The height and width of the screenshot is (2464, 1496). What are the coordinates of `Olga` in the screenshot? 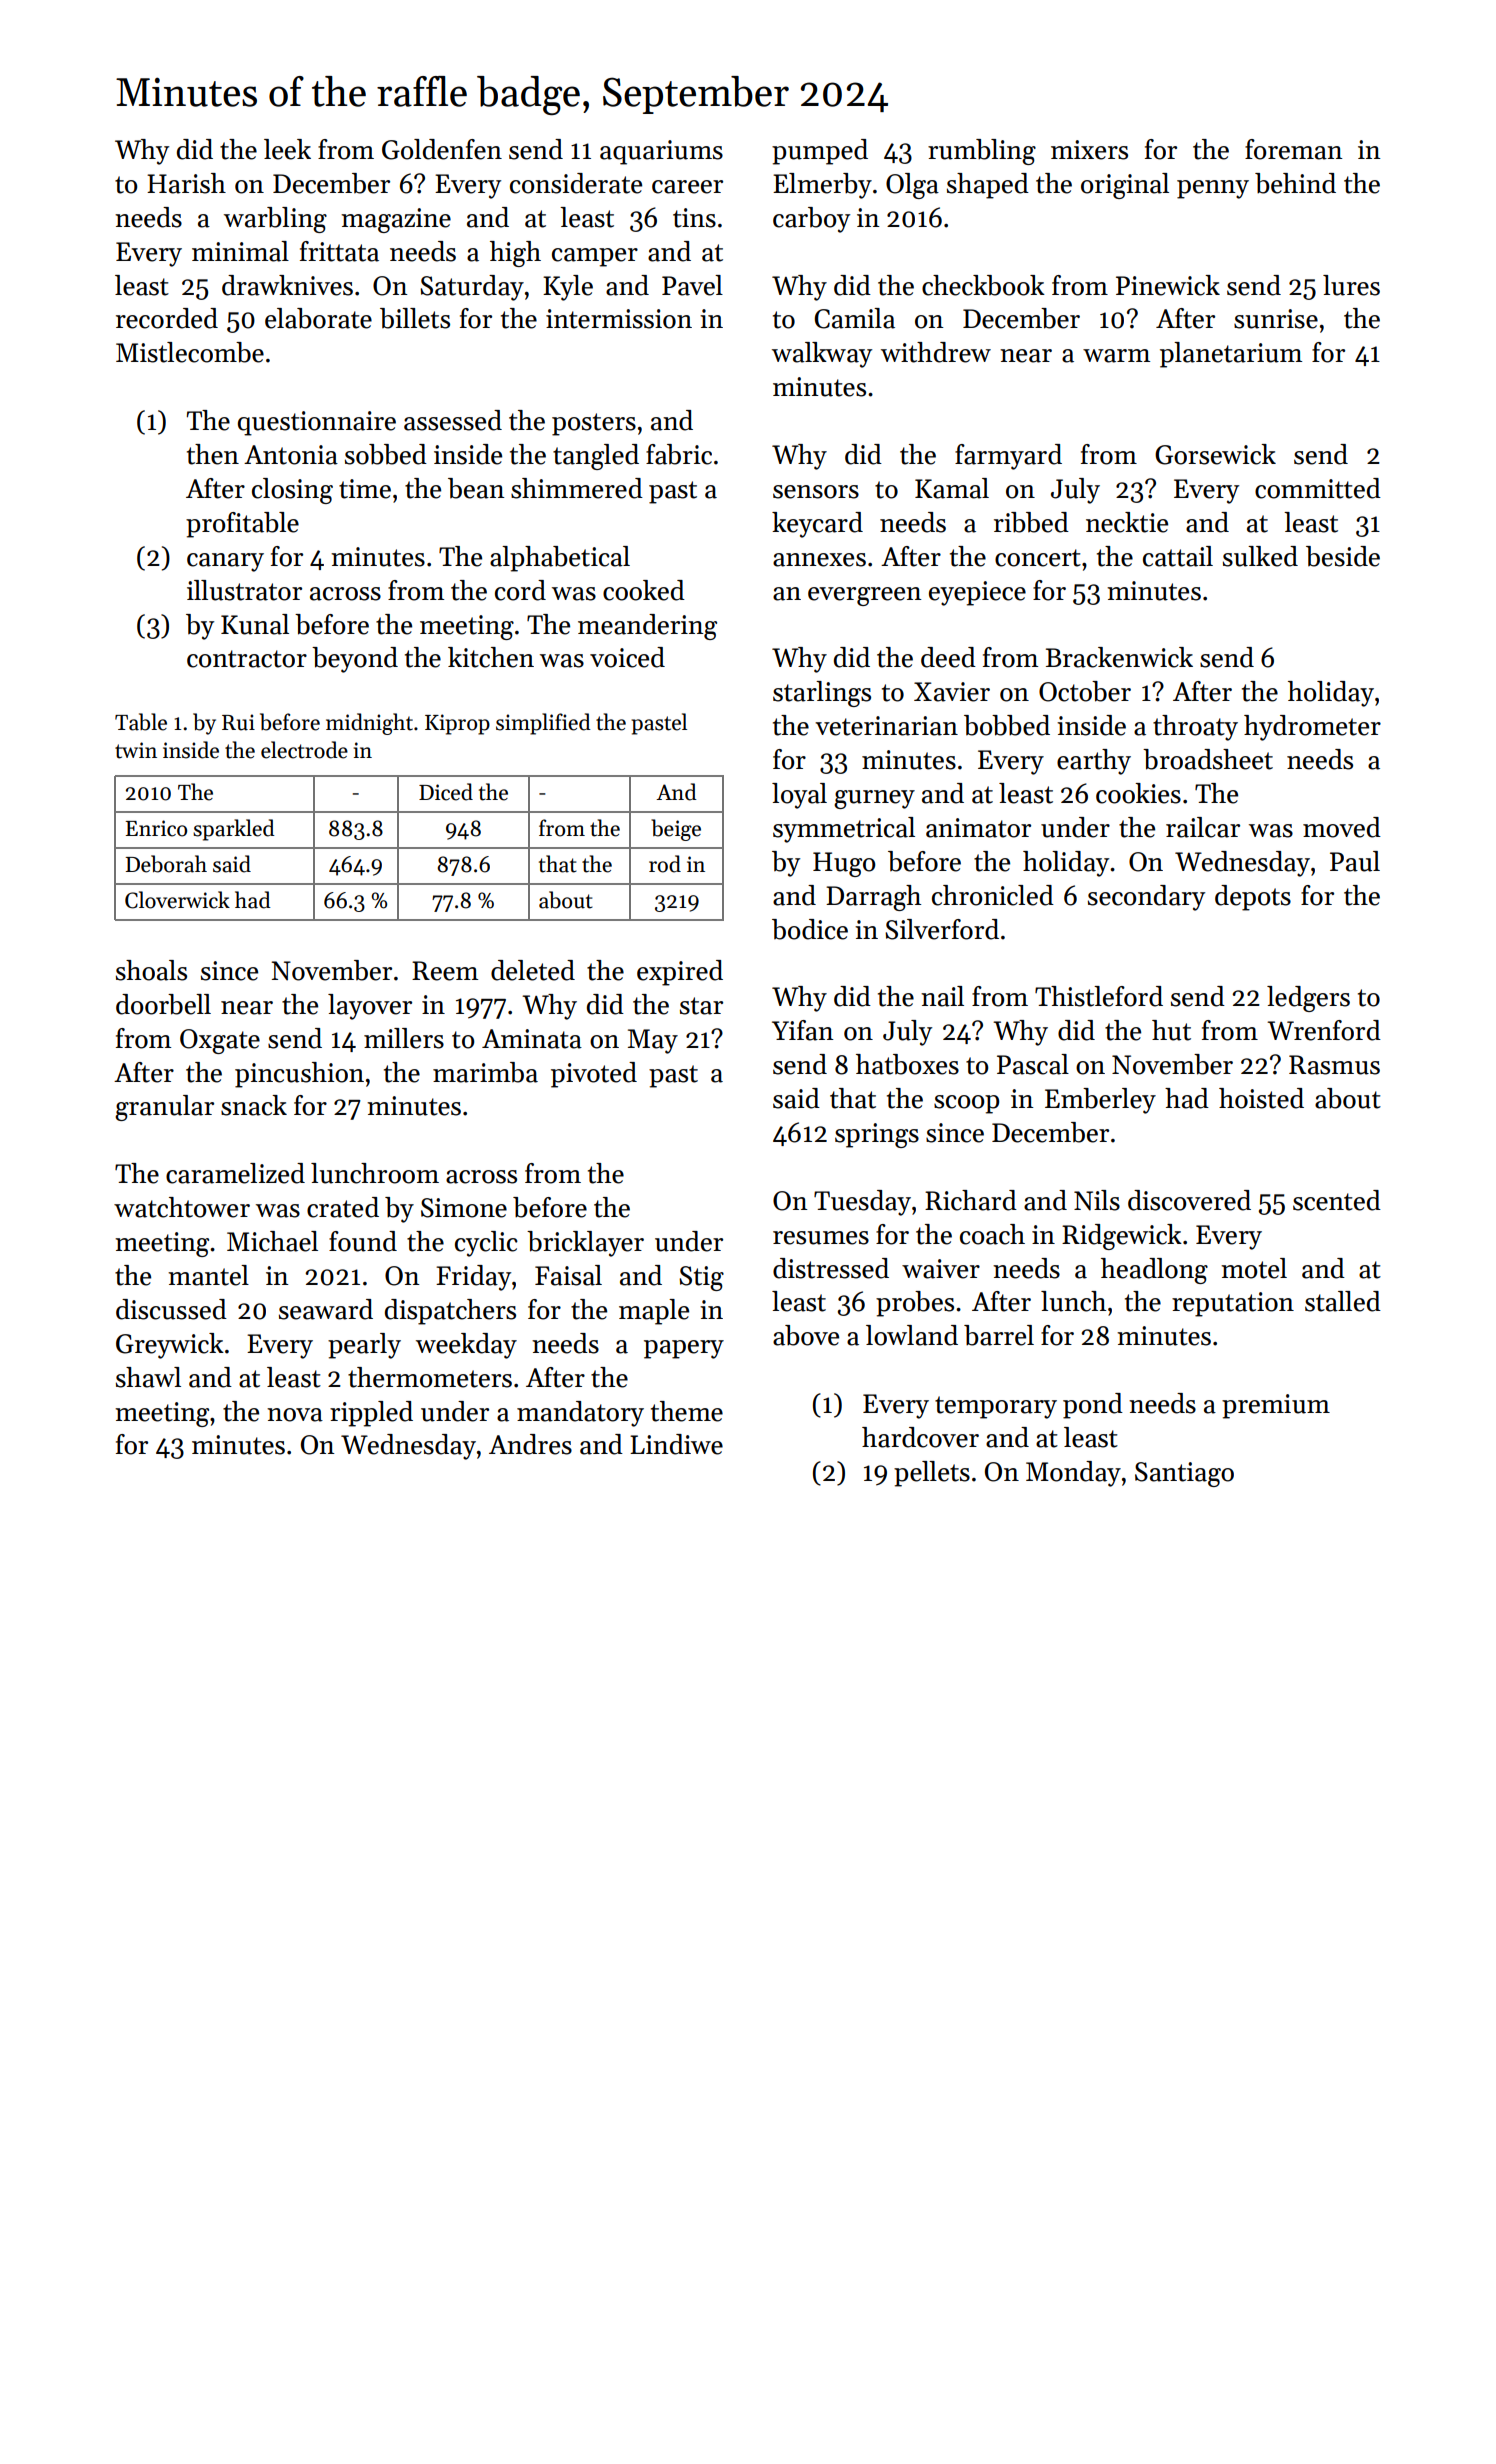 It's located at (912, 186).
